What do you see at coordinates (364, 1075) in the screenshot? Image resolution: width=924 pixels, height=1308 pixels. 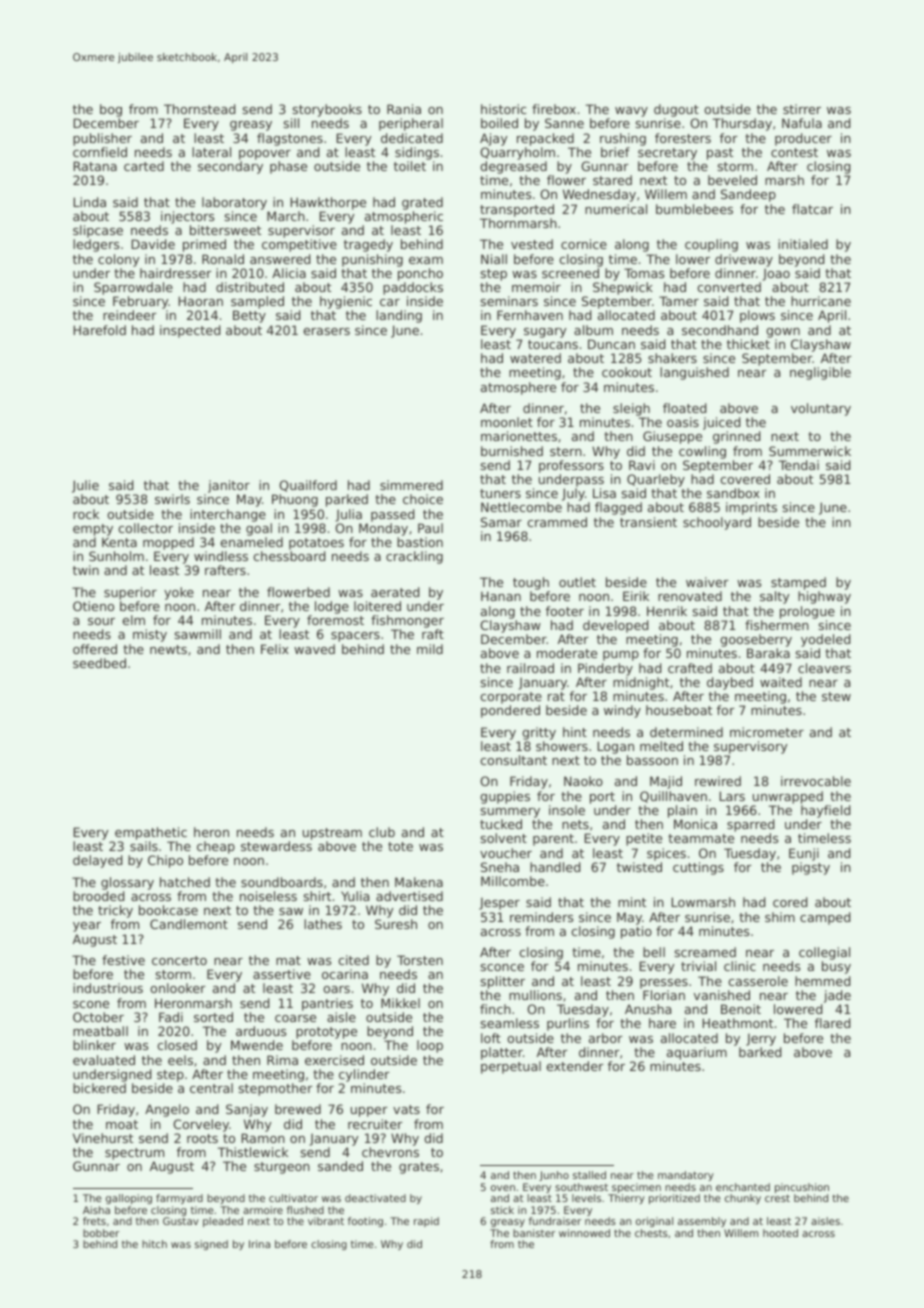 I see `cylinder` at bounding box center [364, 1075].
